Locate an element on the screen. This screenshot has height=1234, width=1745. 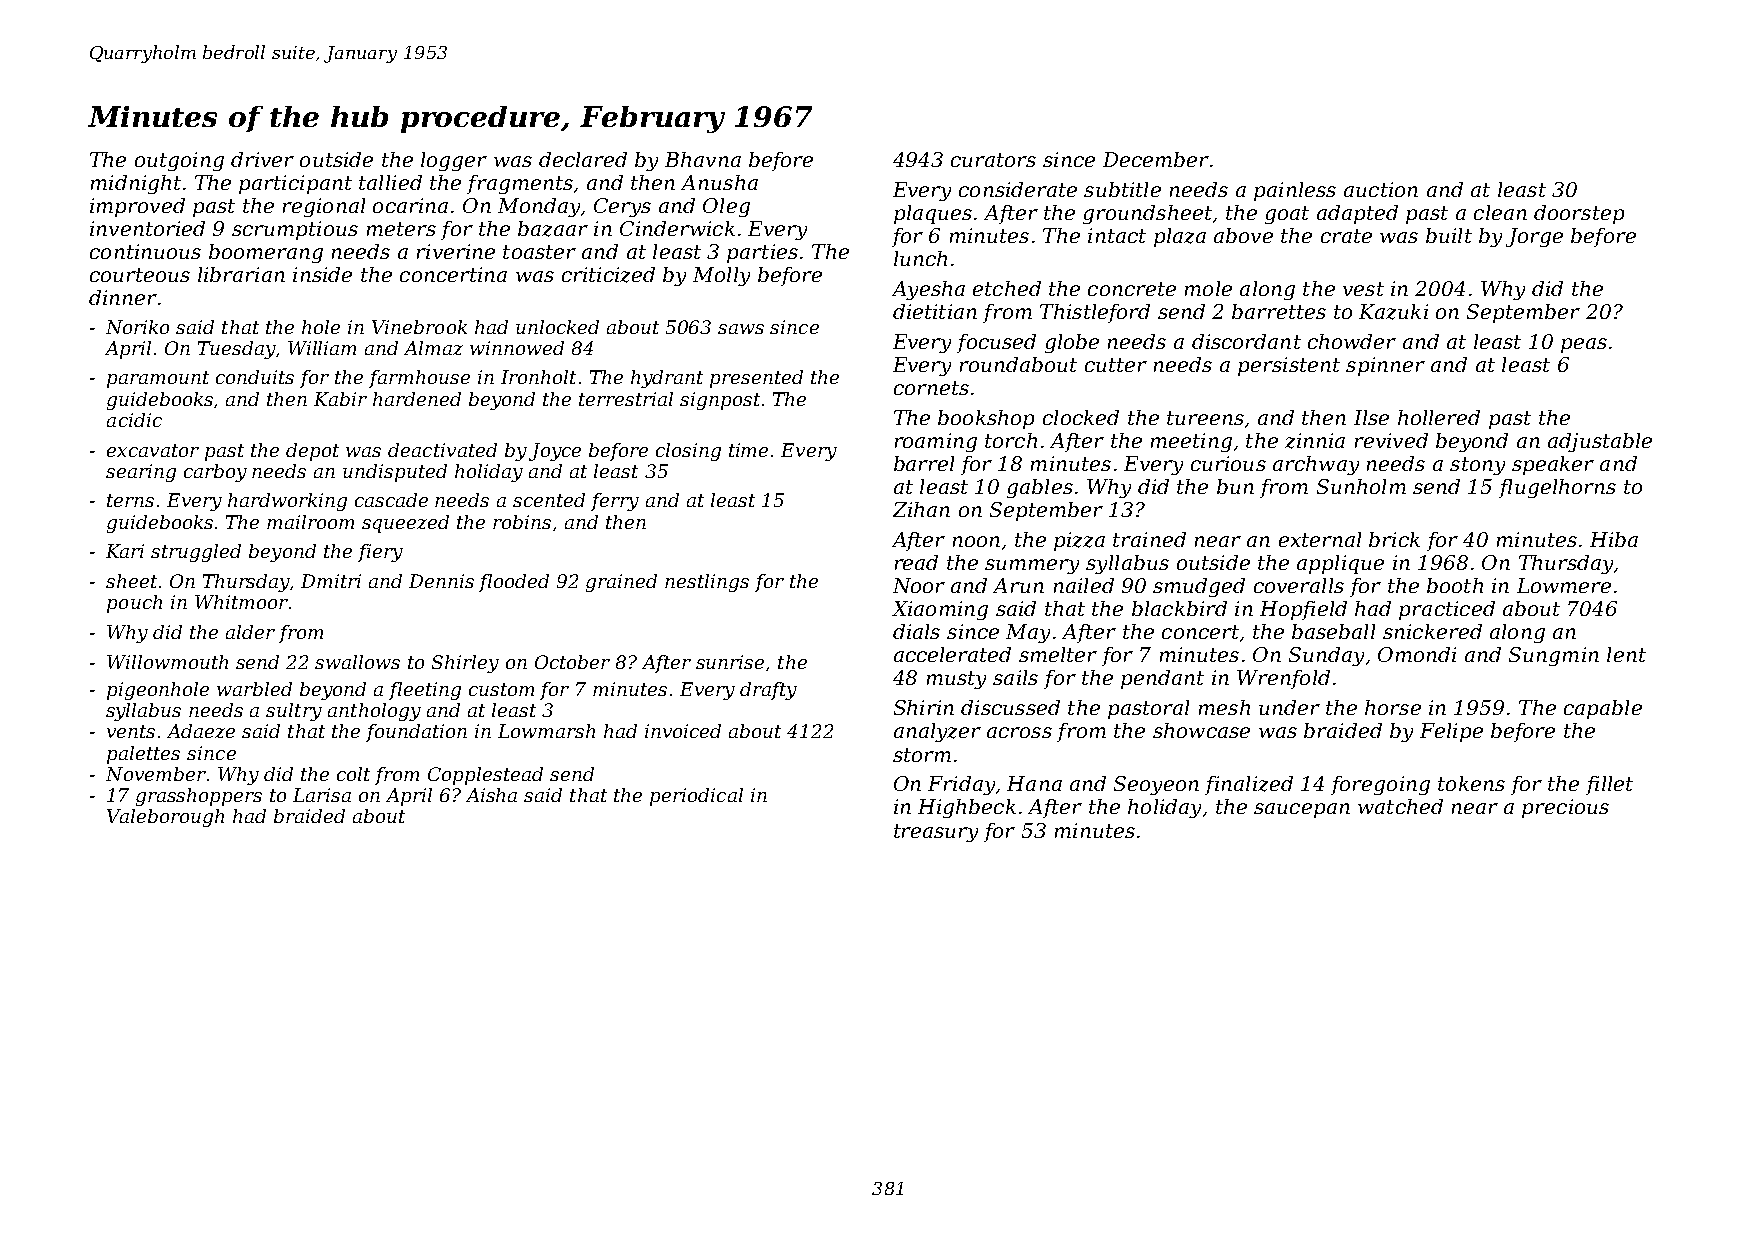
torch is located at coordinates (1011, 440).
